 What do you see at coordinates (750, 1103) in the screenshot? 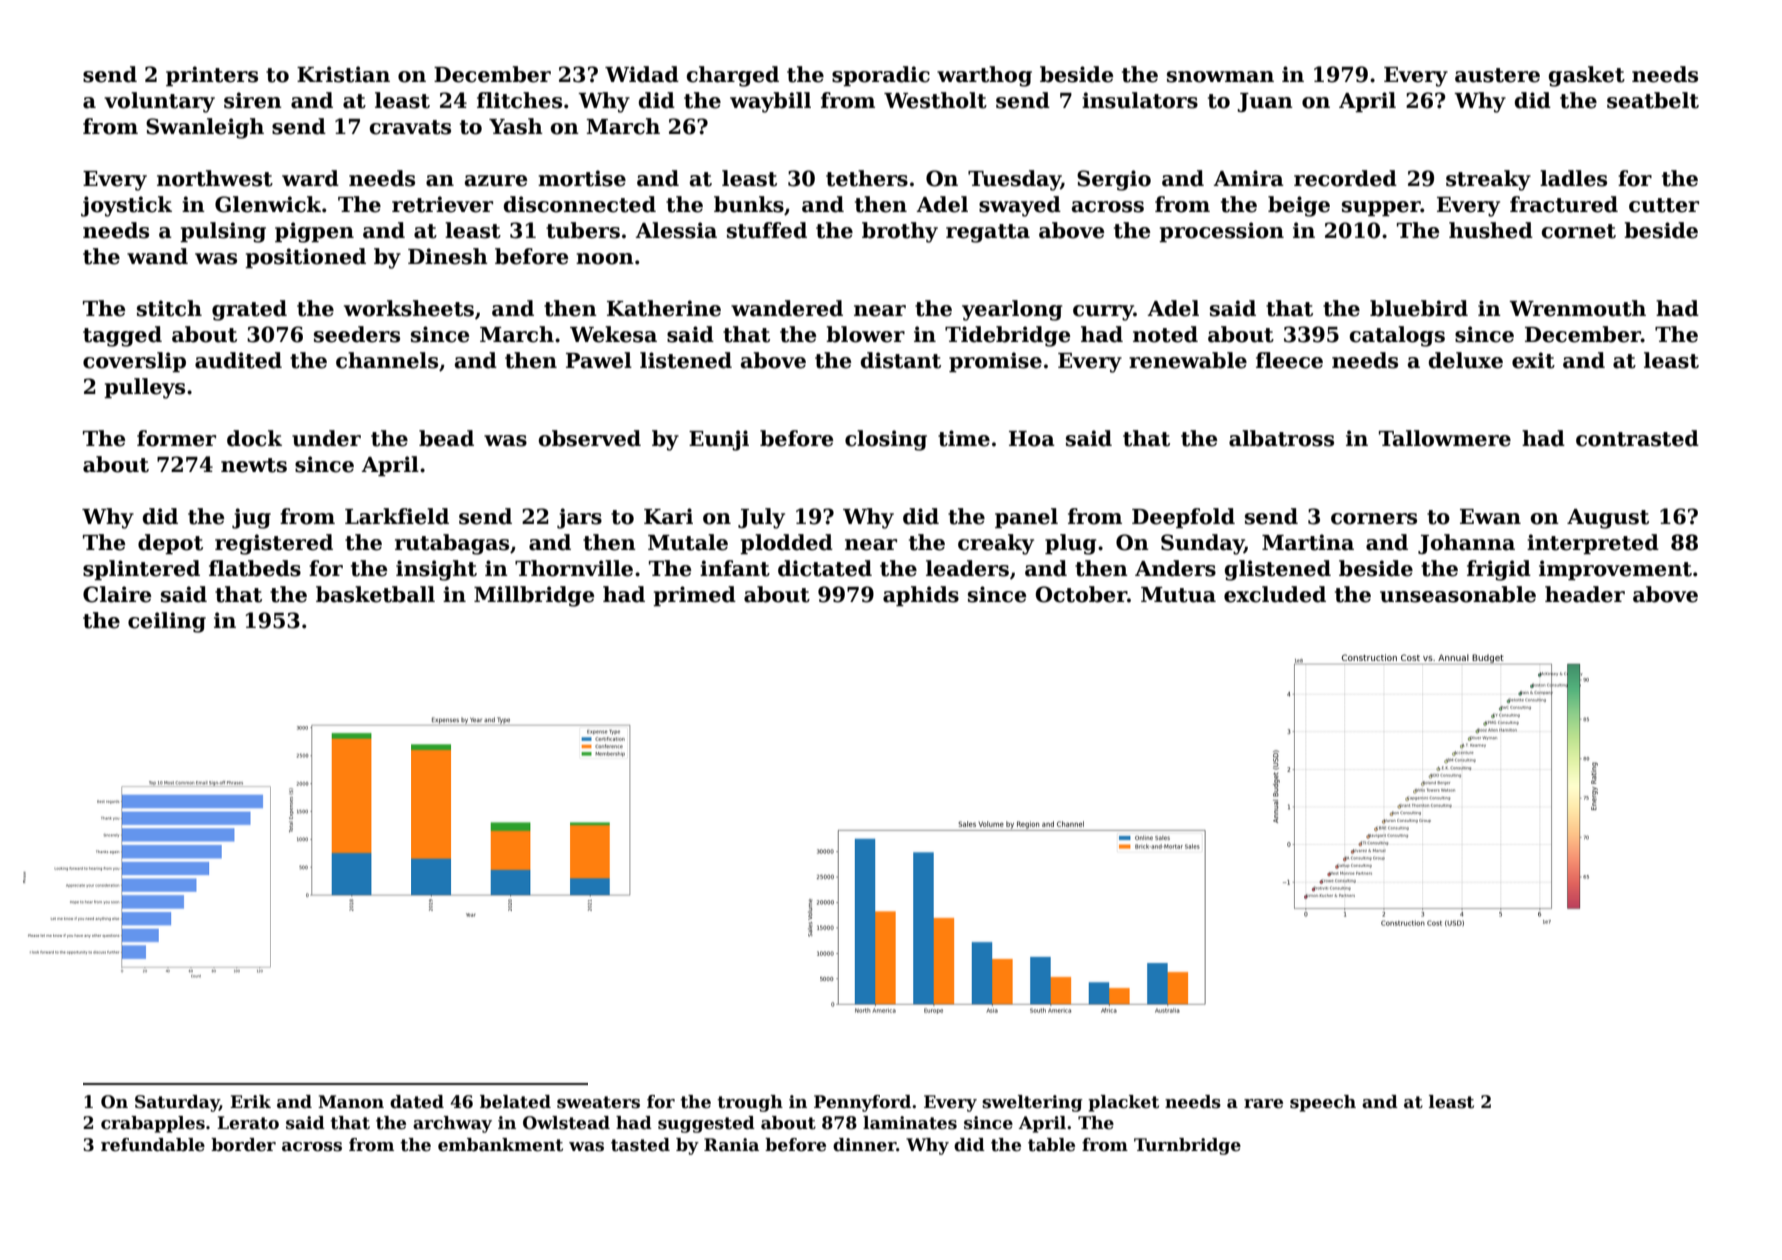
I see `trough` at bounding box center [750, 1103].
